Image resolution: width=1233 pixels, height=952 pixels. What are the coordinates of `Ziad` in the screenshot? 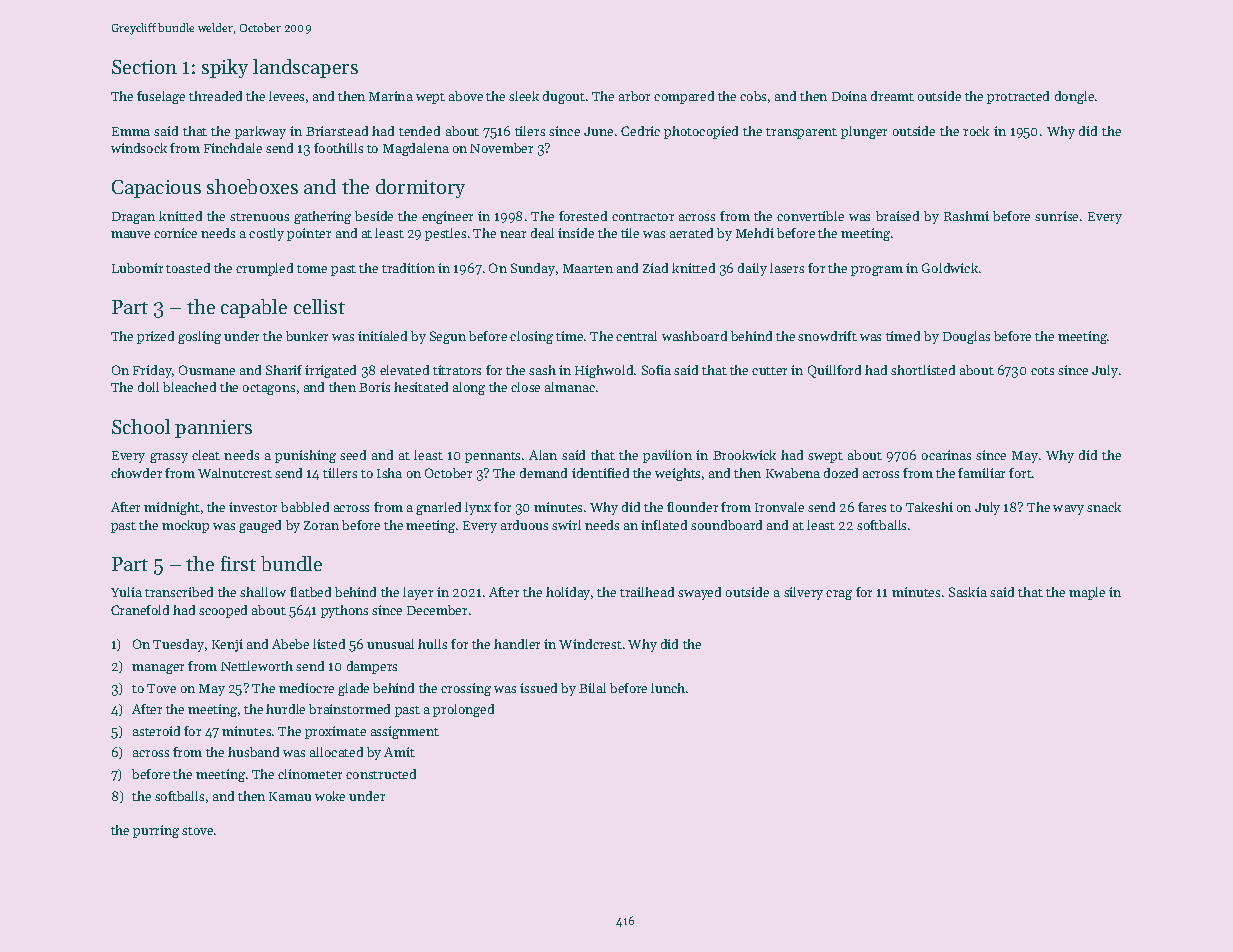 It's located at (655, 268).
